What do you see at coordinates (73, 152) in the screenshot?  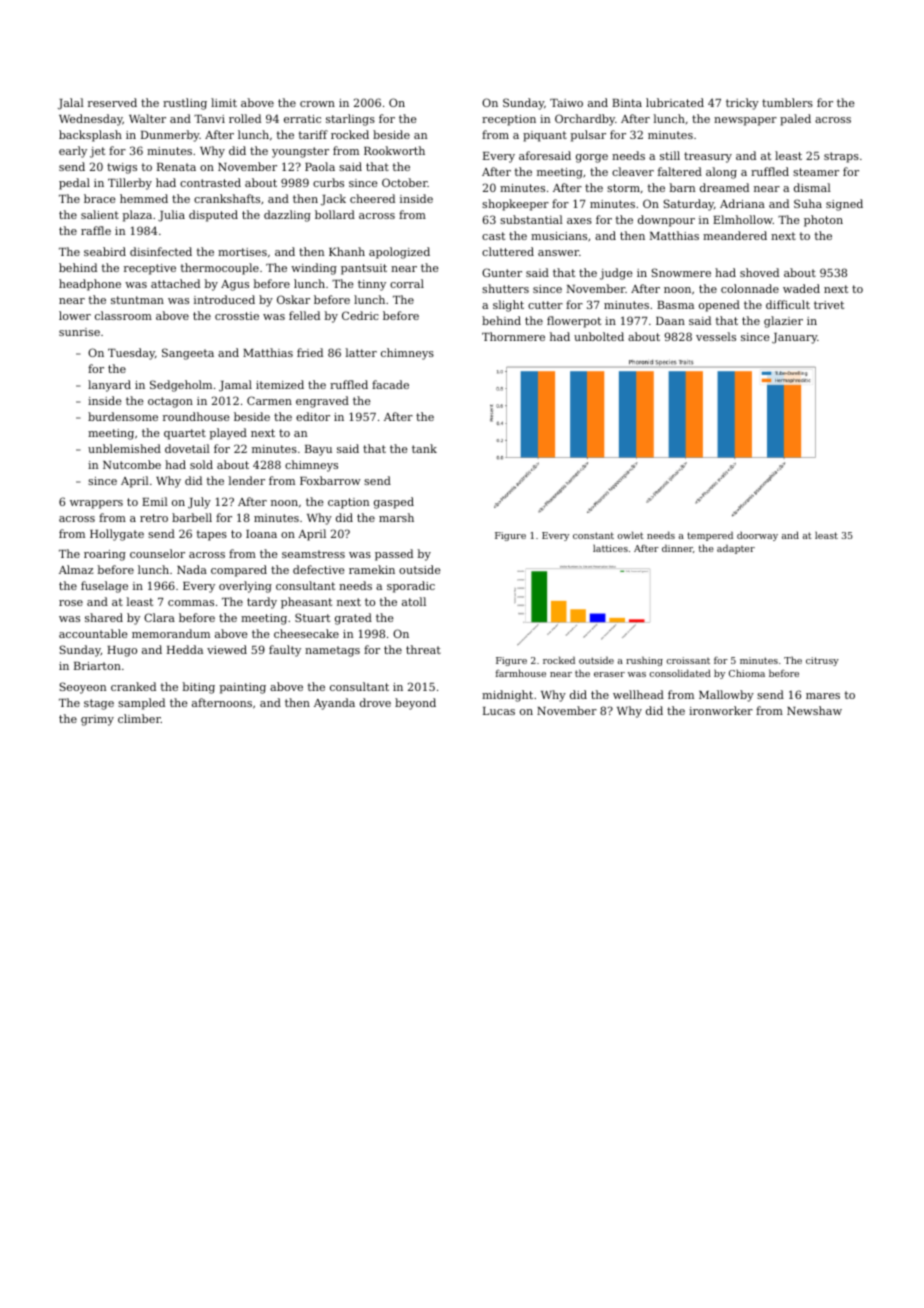 I see `early` at bounding box center [73, 152].
